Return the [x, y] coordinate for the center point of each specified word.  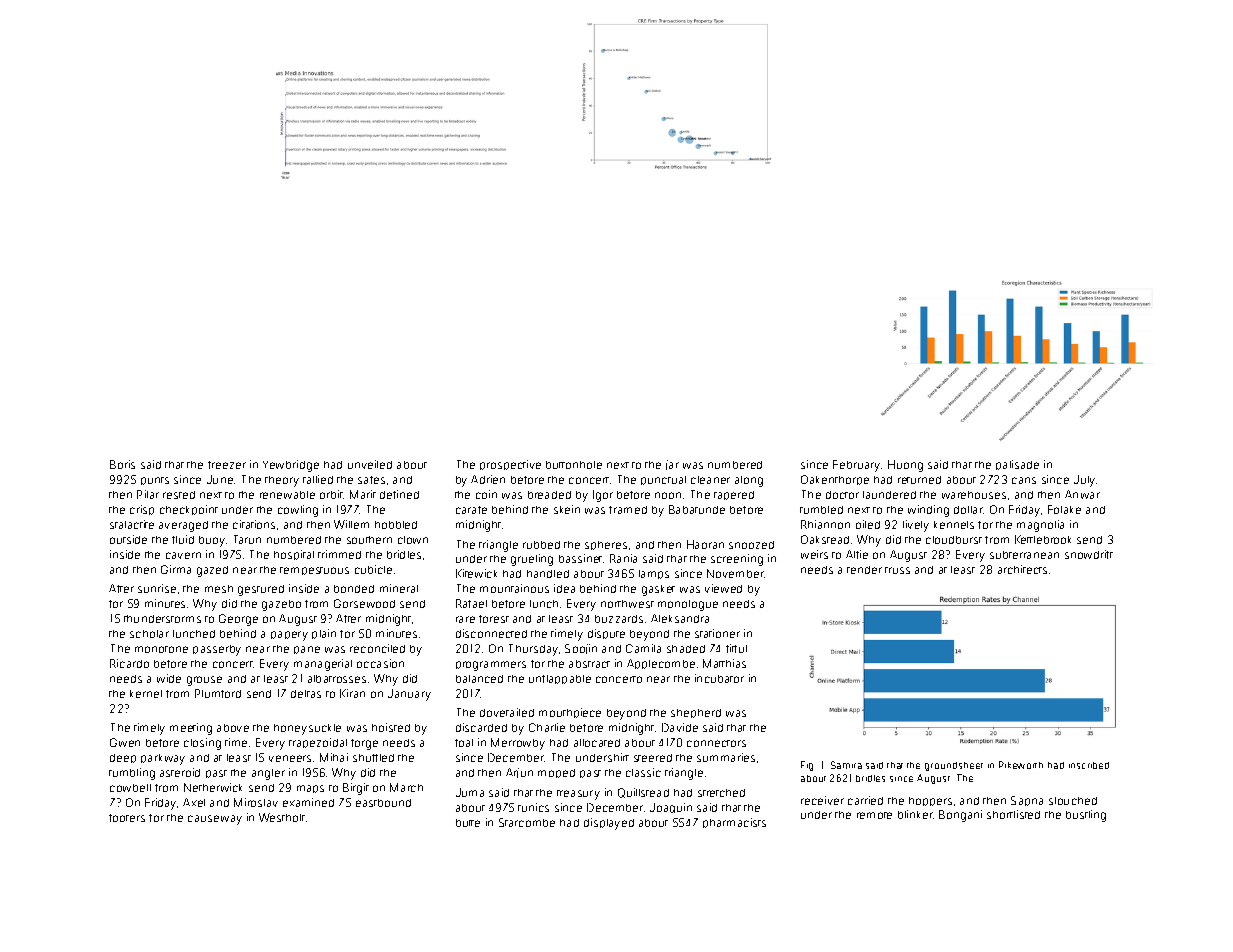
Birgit [356, 789]
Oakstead [825, 539]
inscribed [1089, 765]
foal [464, 743]
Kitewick [476, 573]
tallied [318, 479]
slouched [1073, 801]
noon [668, 495]
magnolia [1040, 526]
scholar [149, 634]
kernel [146, 694]
